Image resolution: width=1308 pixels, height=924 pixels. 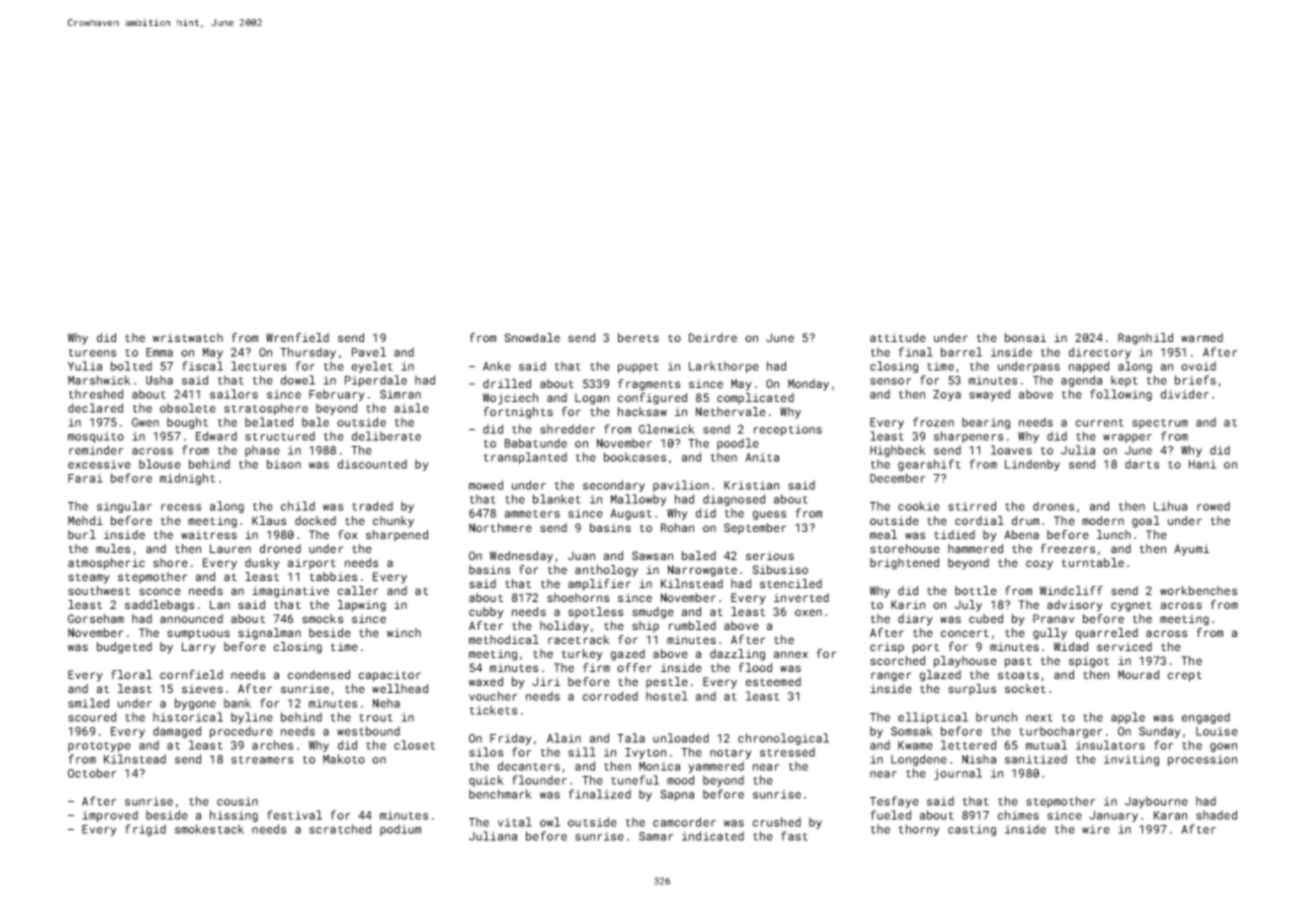 I want to click on kept, so click(x=1124, y=381).
